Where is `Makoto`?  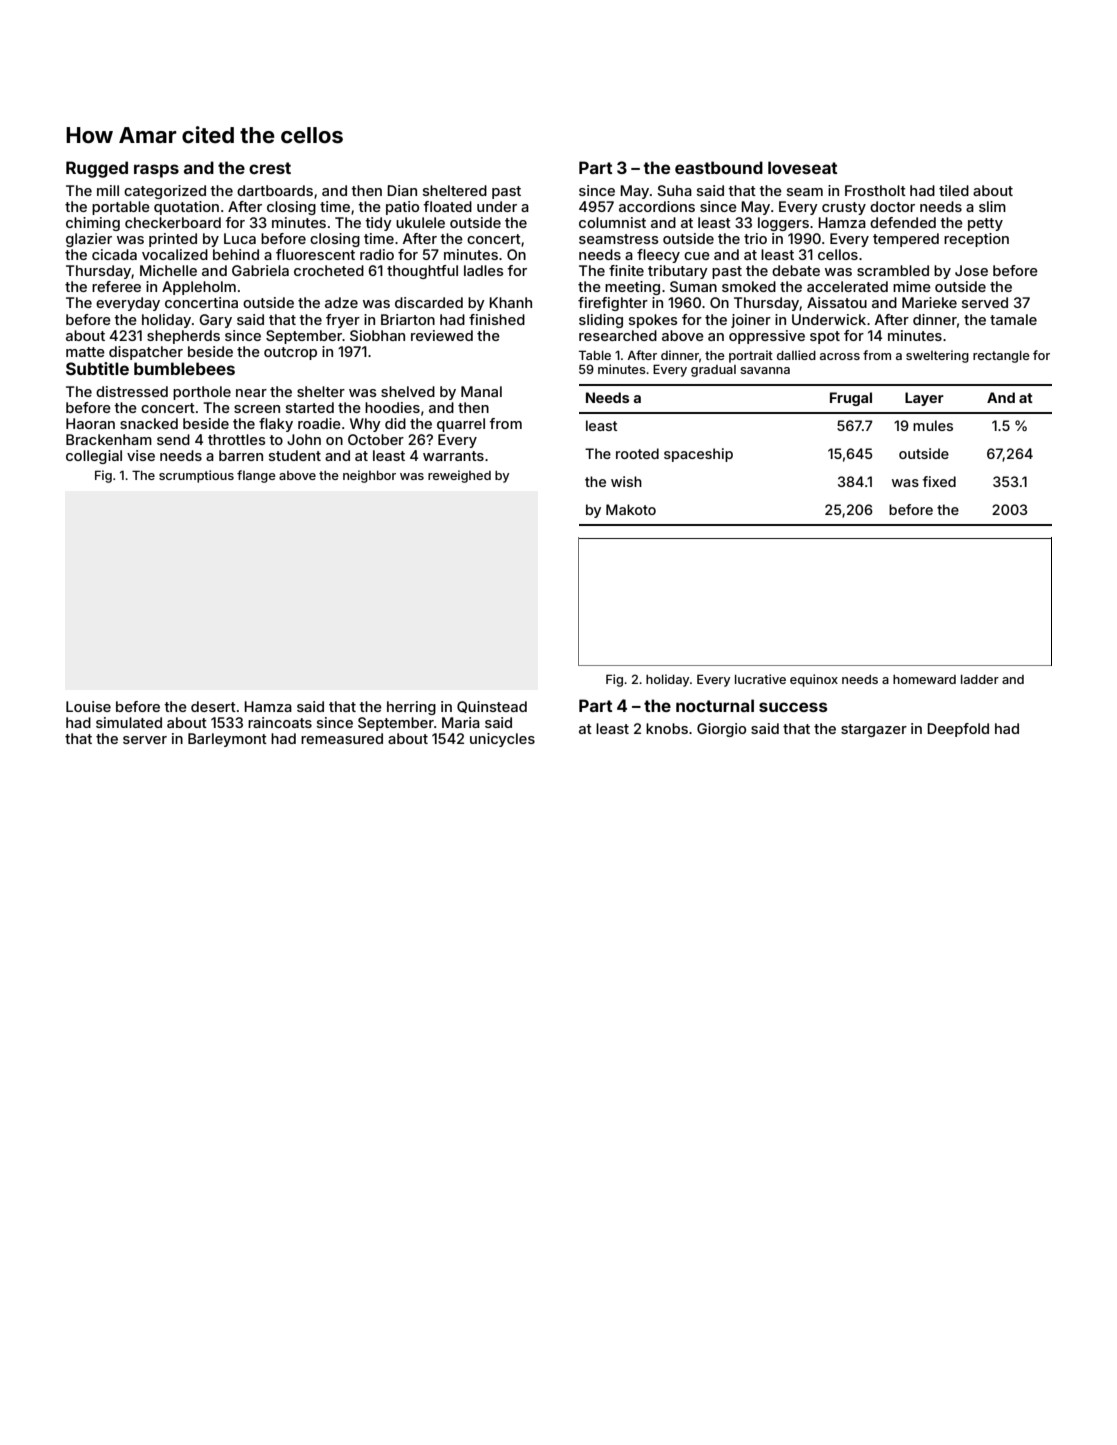
Makoto is located at coordinates (631, 509).
